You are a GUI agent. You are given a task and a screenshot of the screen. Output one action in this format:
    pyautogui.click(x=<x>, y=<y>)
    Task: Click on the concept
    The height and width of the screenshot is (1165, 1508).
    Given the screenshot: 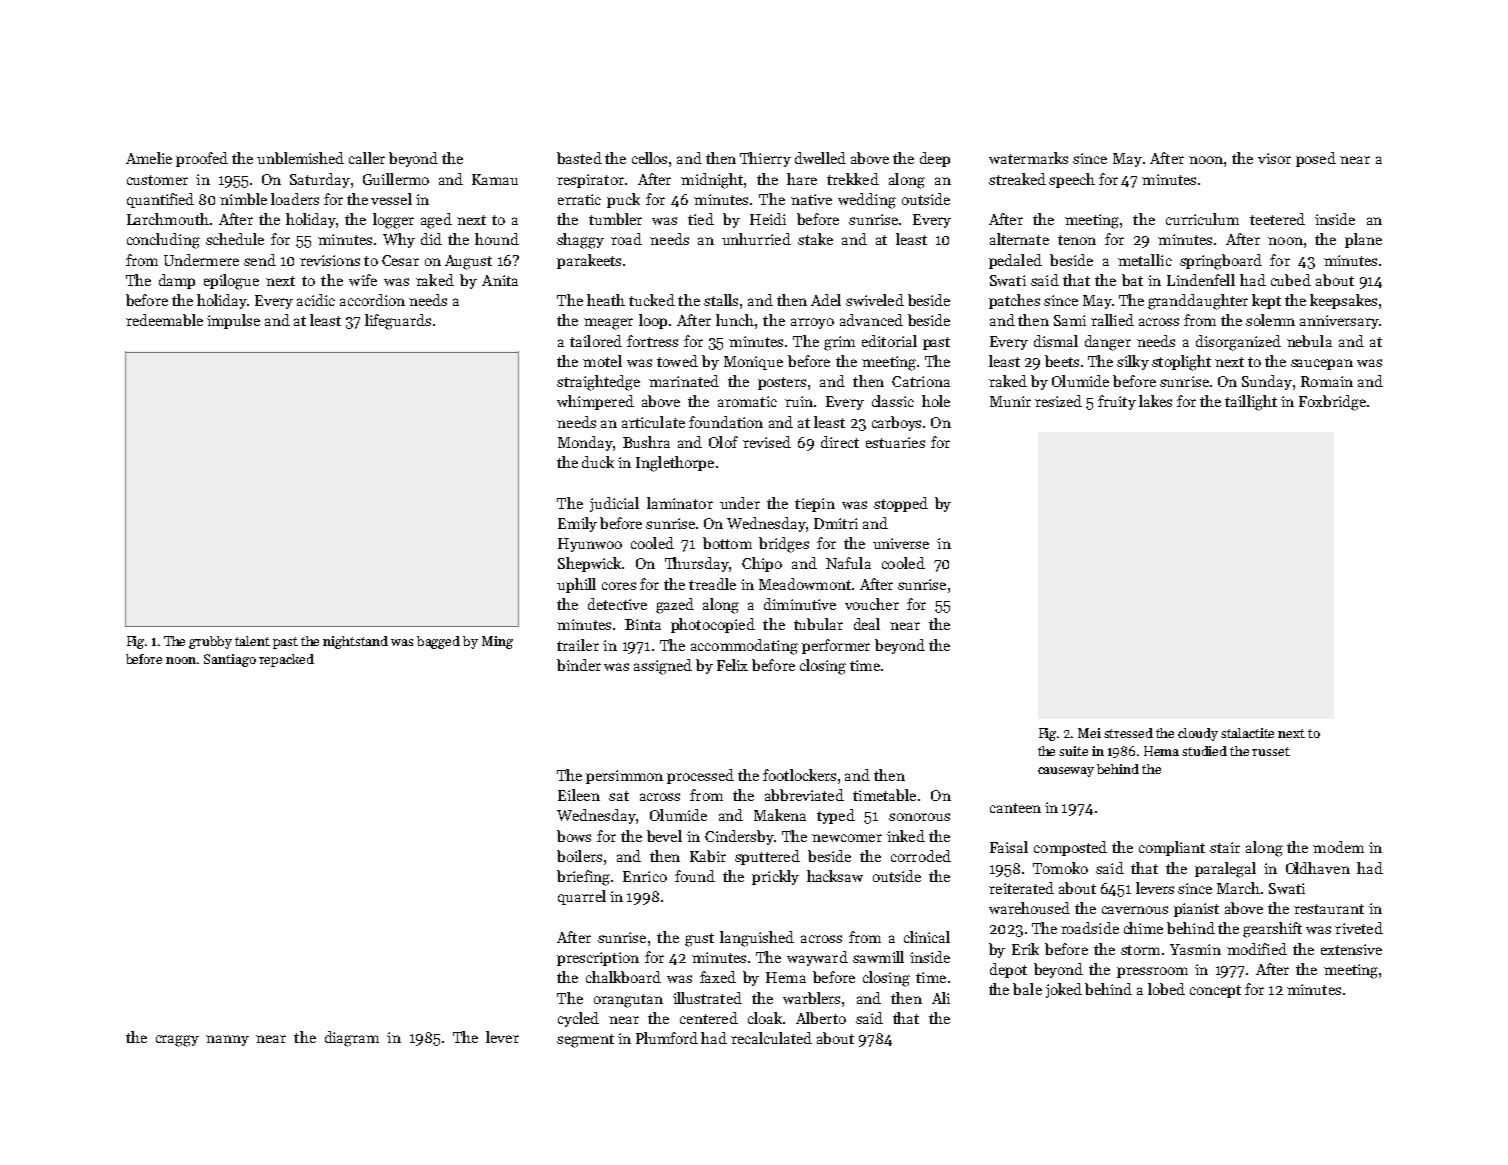 What is the action you would take?
    pyautogui.click(x=1215, y=991)
